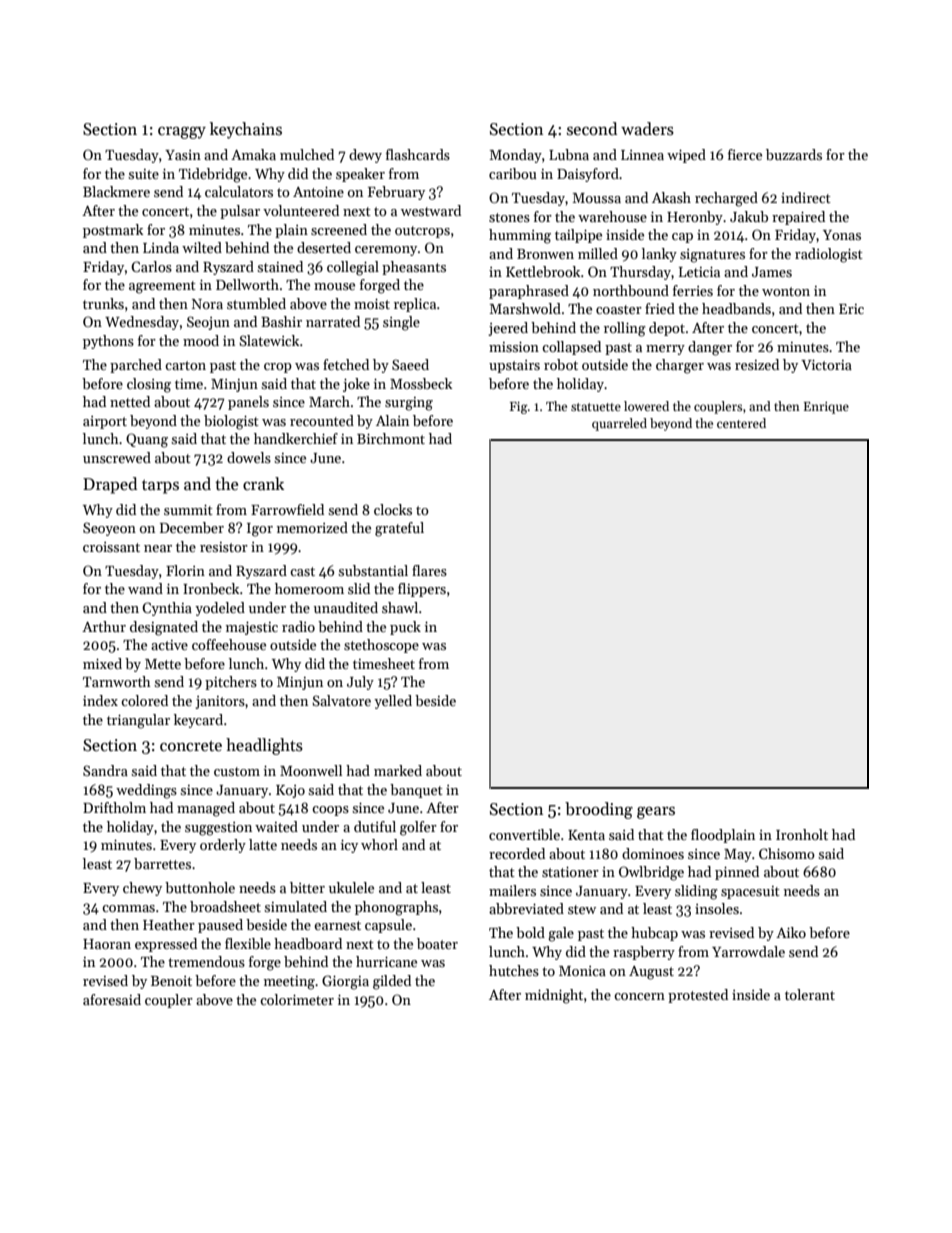 The width and height of the document is (952, 1233). Describe the element at coordinates (726, 199) in the document. I see `recharged` at that location.
